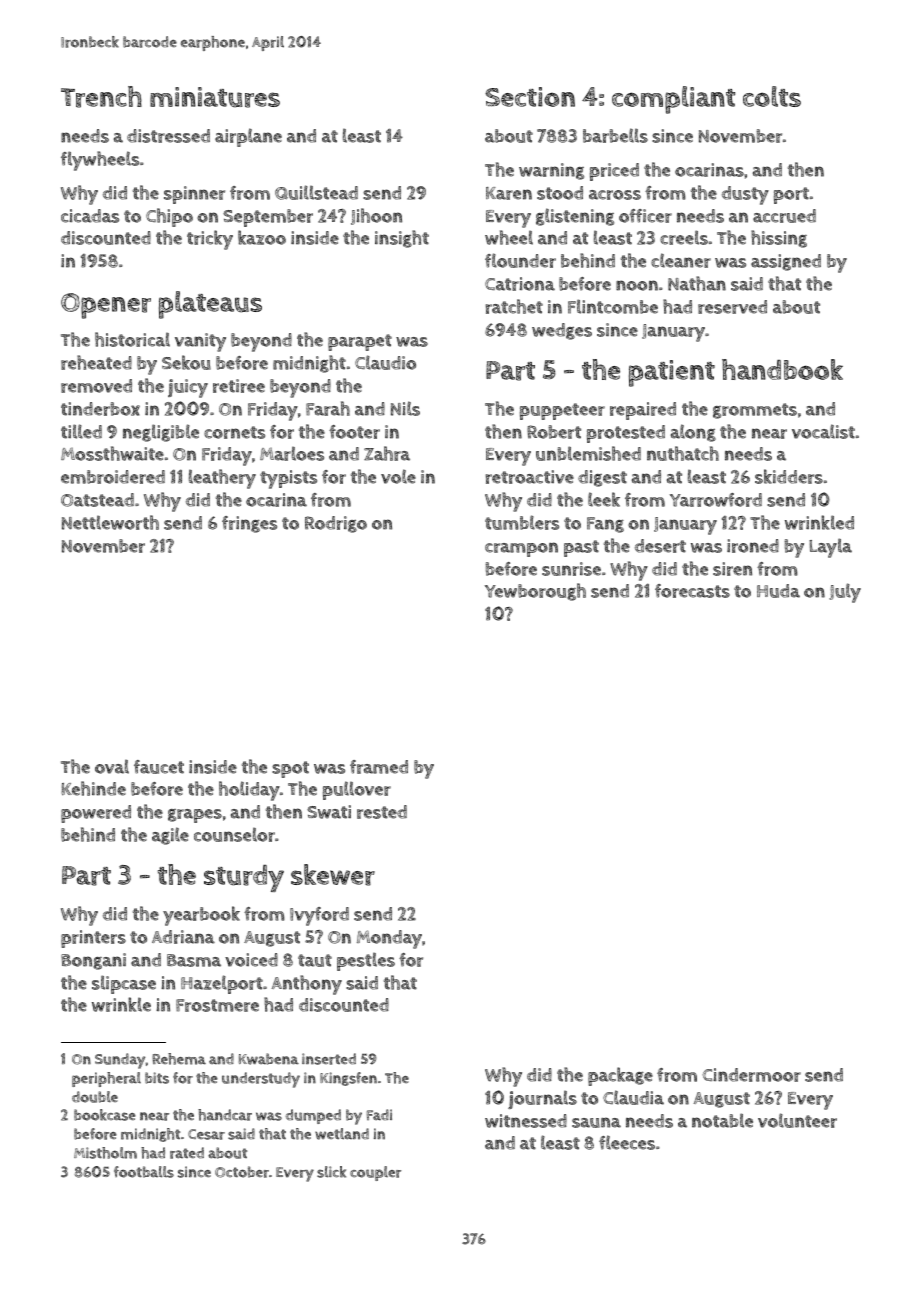 The height and width of the screenshot is (1311, 924). Describe the element at coordinates (535, 592) in the screenshot. I see `Yewborough` at that location.
